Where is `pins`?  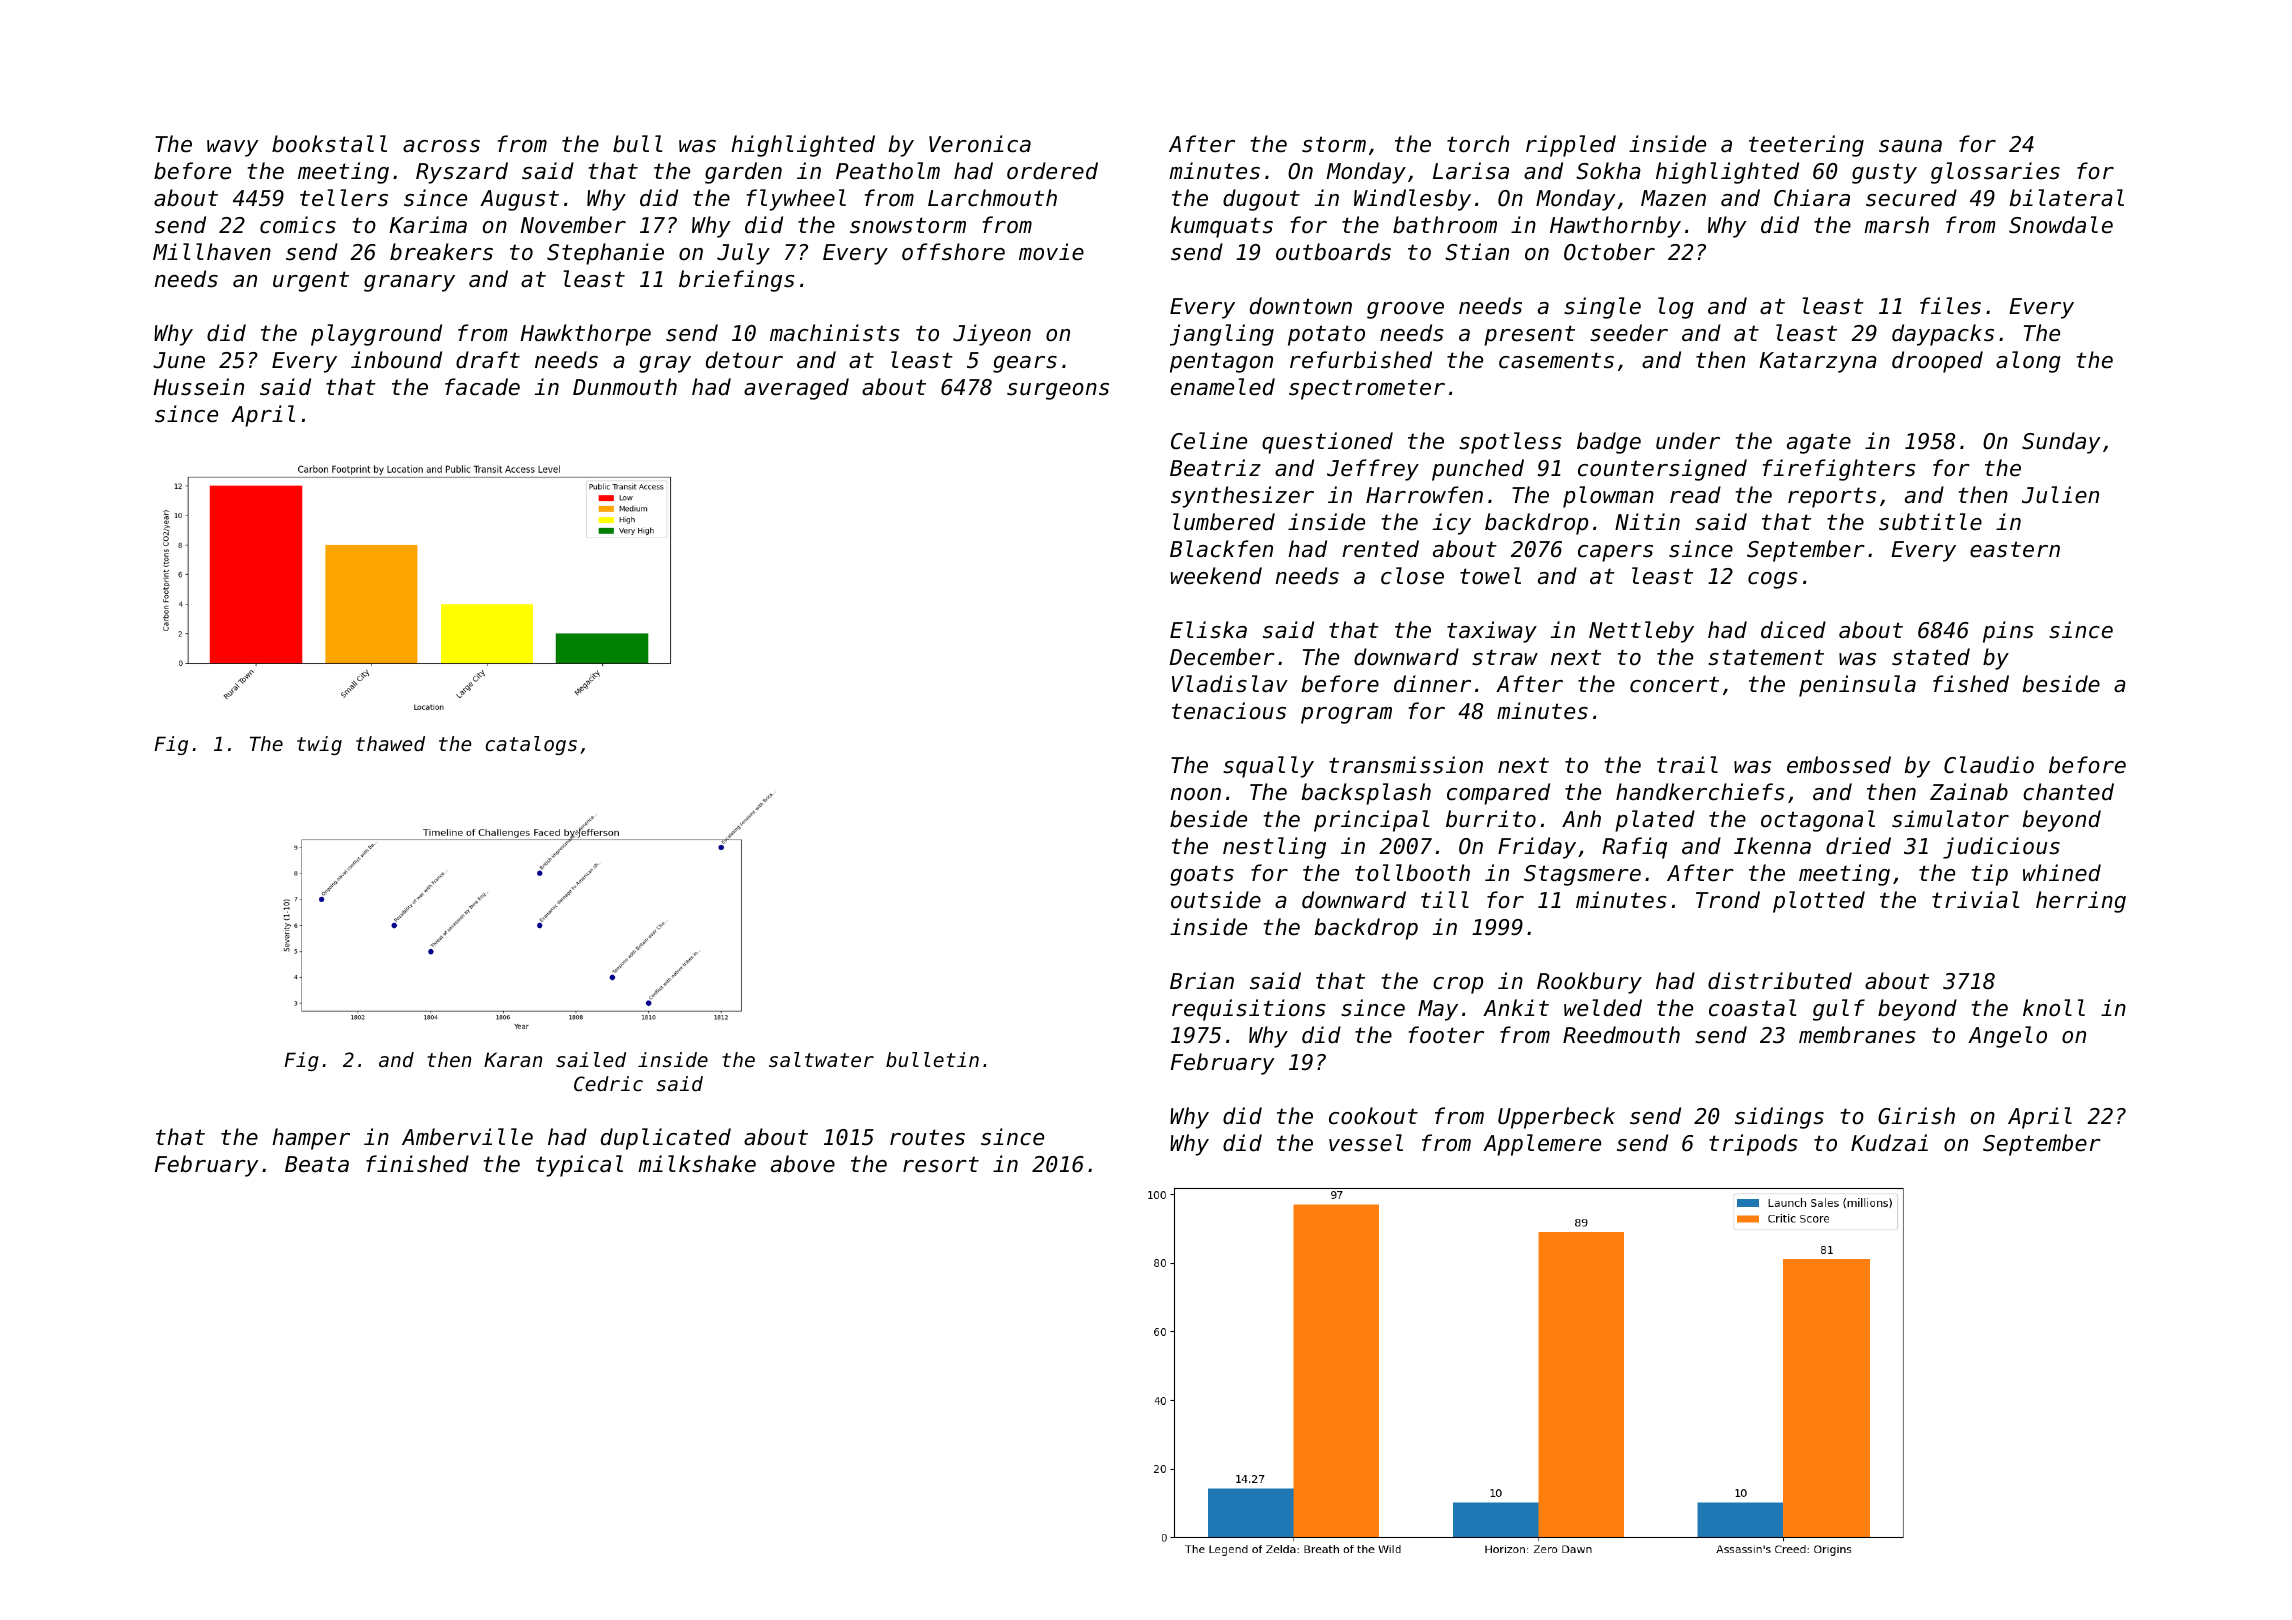 pins is located at coordinates (2008, 632).
